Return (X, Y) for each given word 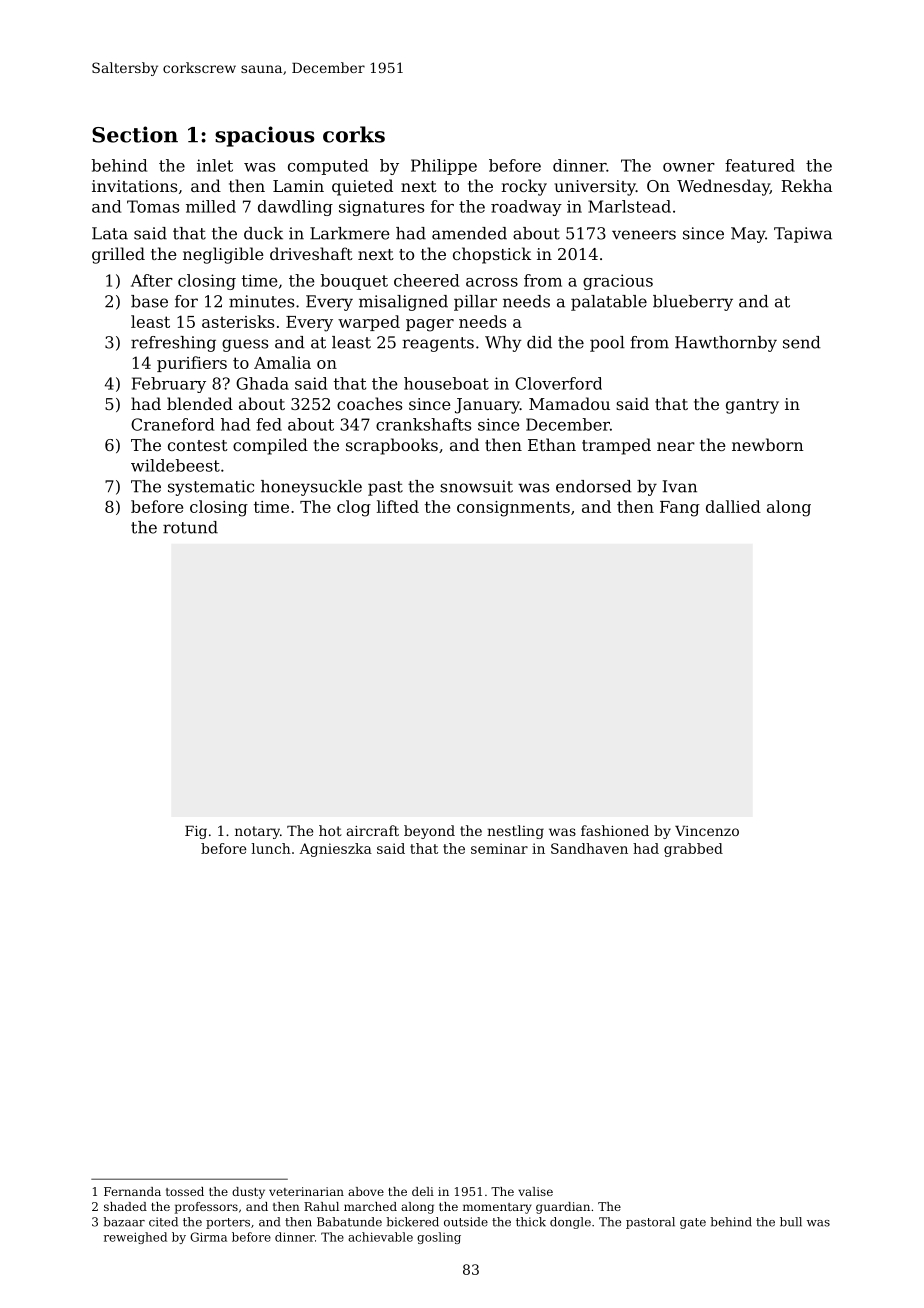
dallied (733, 506)
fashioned (615, 830)
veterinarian (306, 1191)
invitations (134, 186)
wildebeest (175, 465)
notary (257, 832)
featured (760, 165)
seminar (499, 848)
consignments (513, 509)
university (595, 188)
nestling (515, 832)
